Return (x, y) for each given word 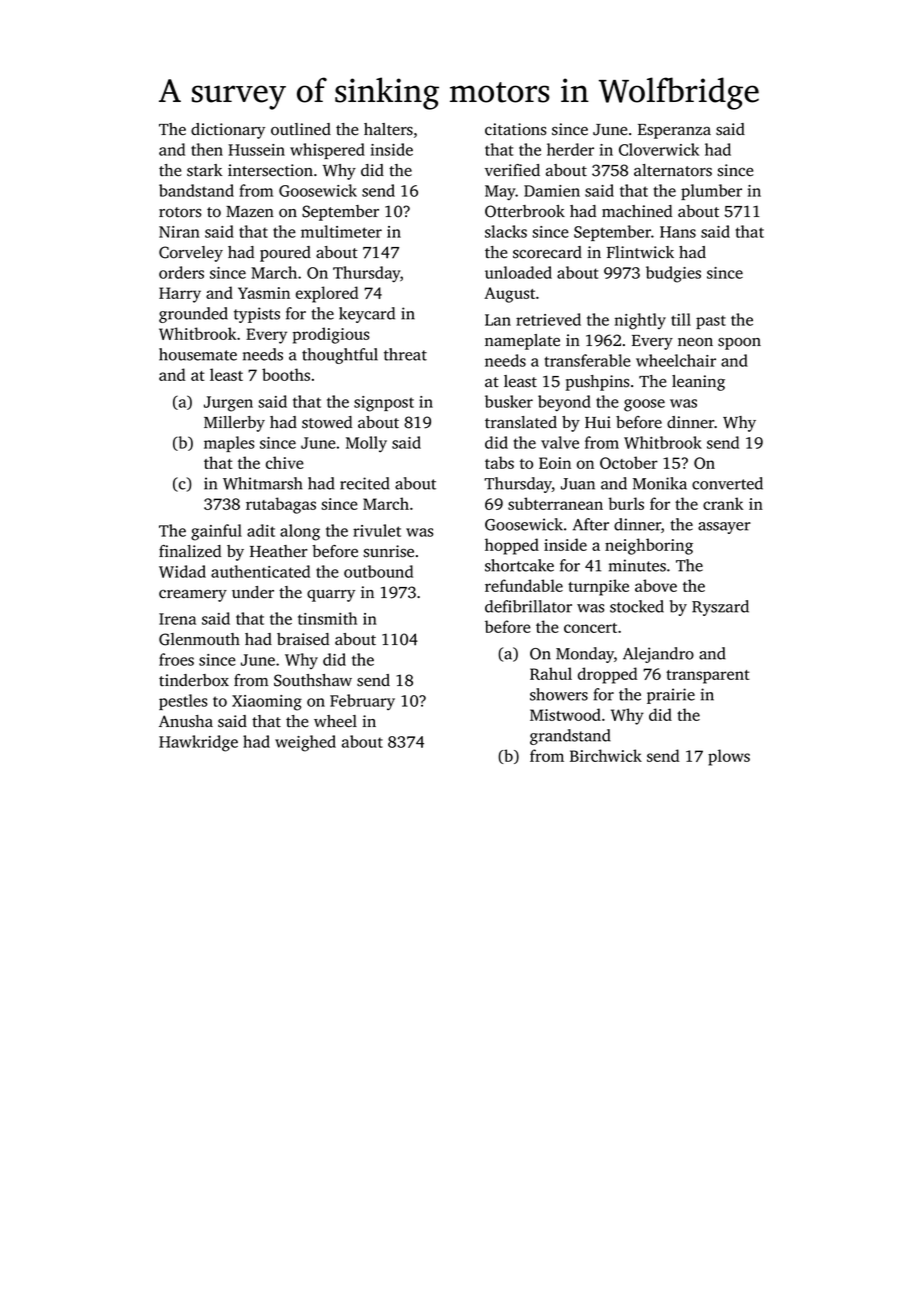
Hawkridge (198, 743)
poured (285, 254)
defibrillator (528, 606)
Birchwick (606, 755)
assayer (724, 528)
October (629, 462)
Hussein (256, 150)
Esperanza (674, 131)
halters (388, 129)
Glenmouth (199, 639)
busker (509, 401)
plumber (711, 192)
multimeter (341, 231)
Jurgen (228, 404)
